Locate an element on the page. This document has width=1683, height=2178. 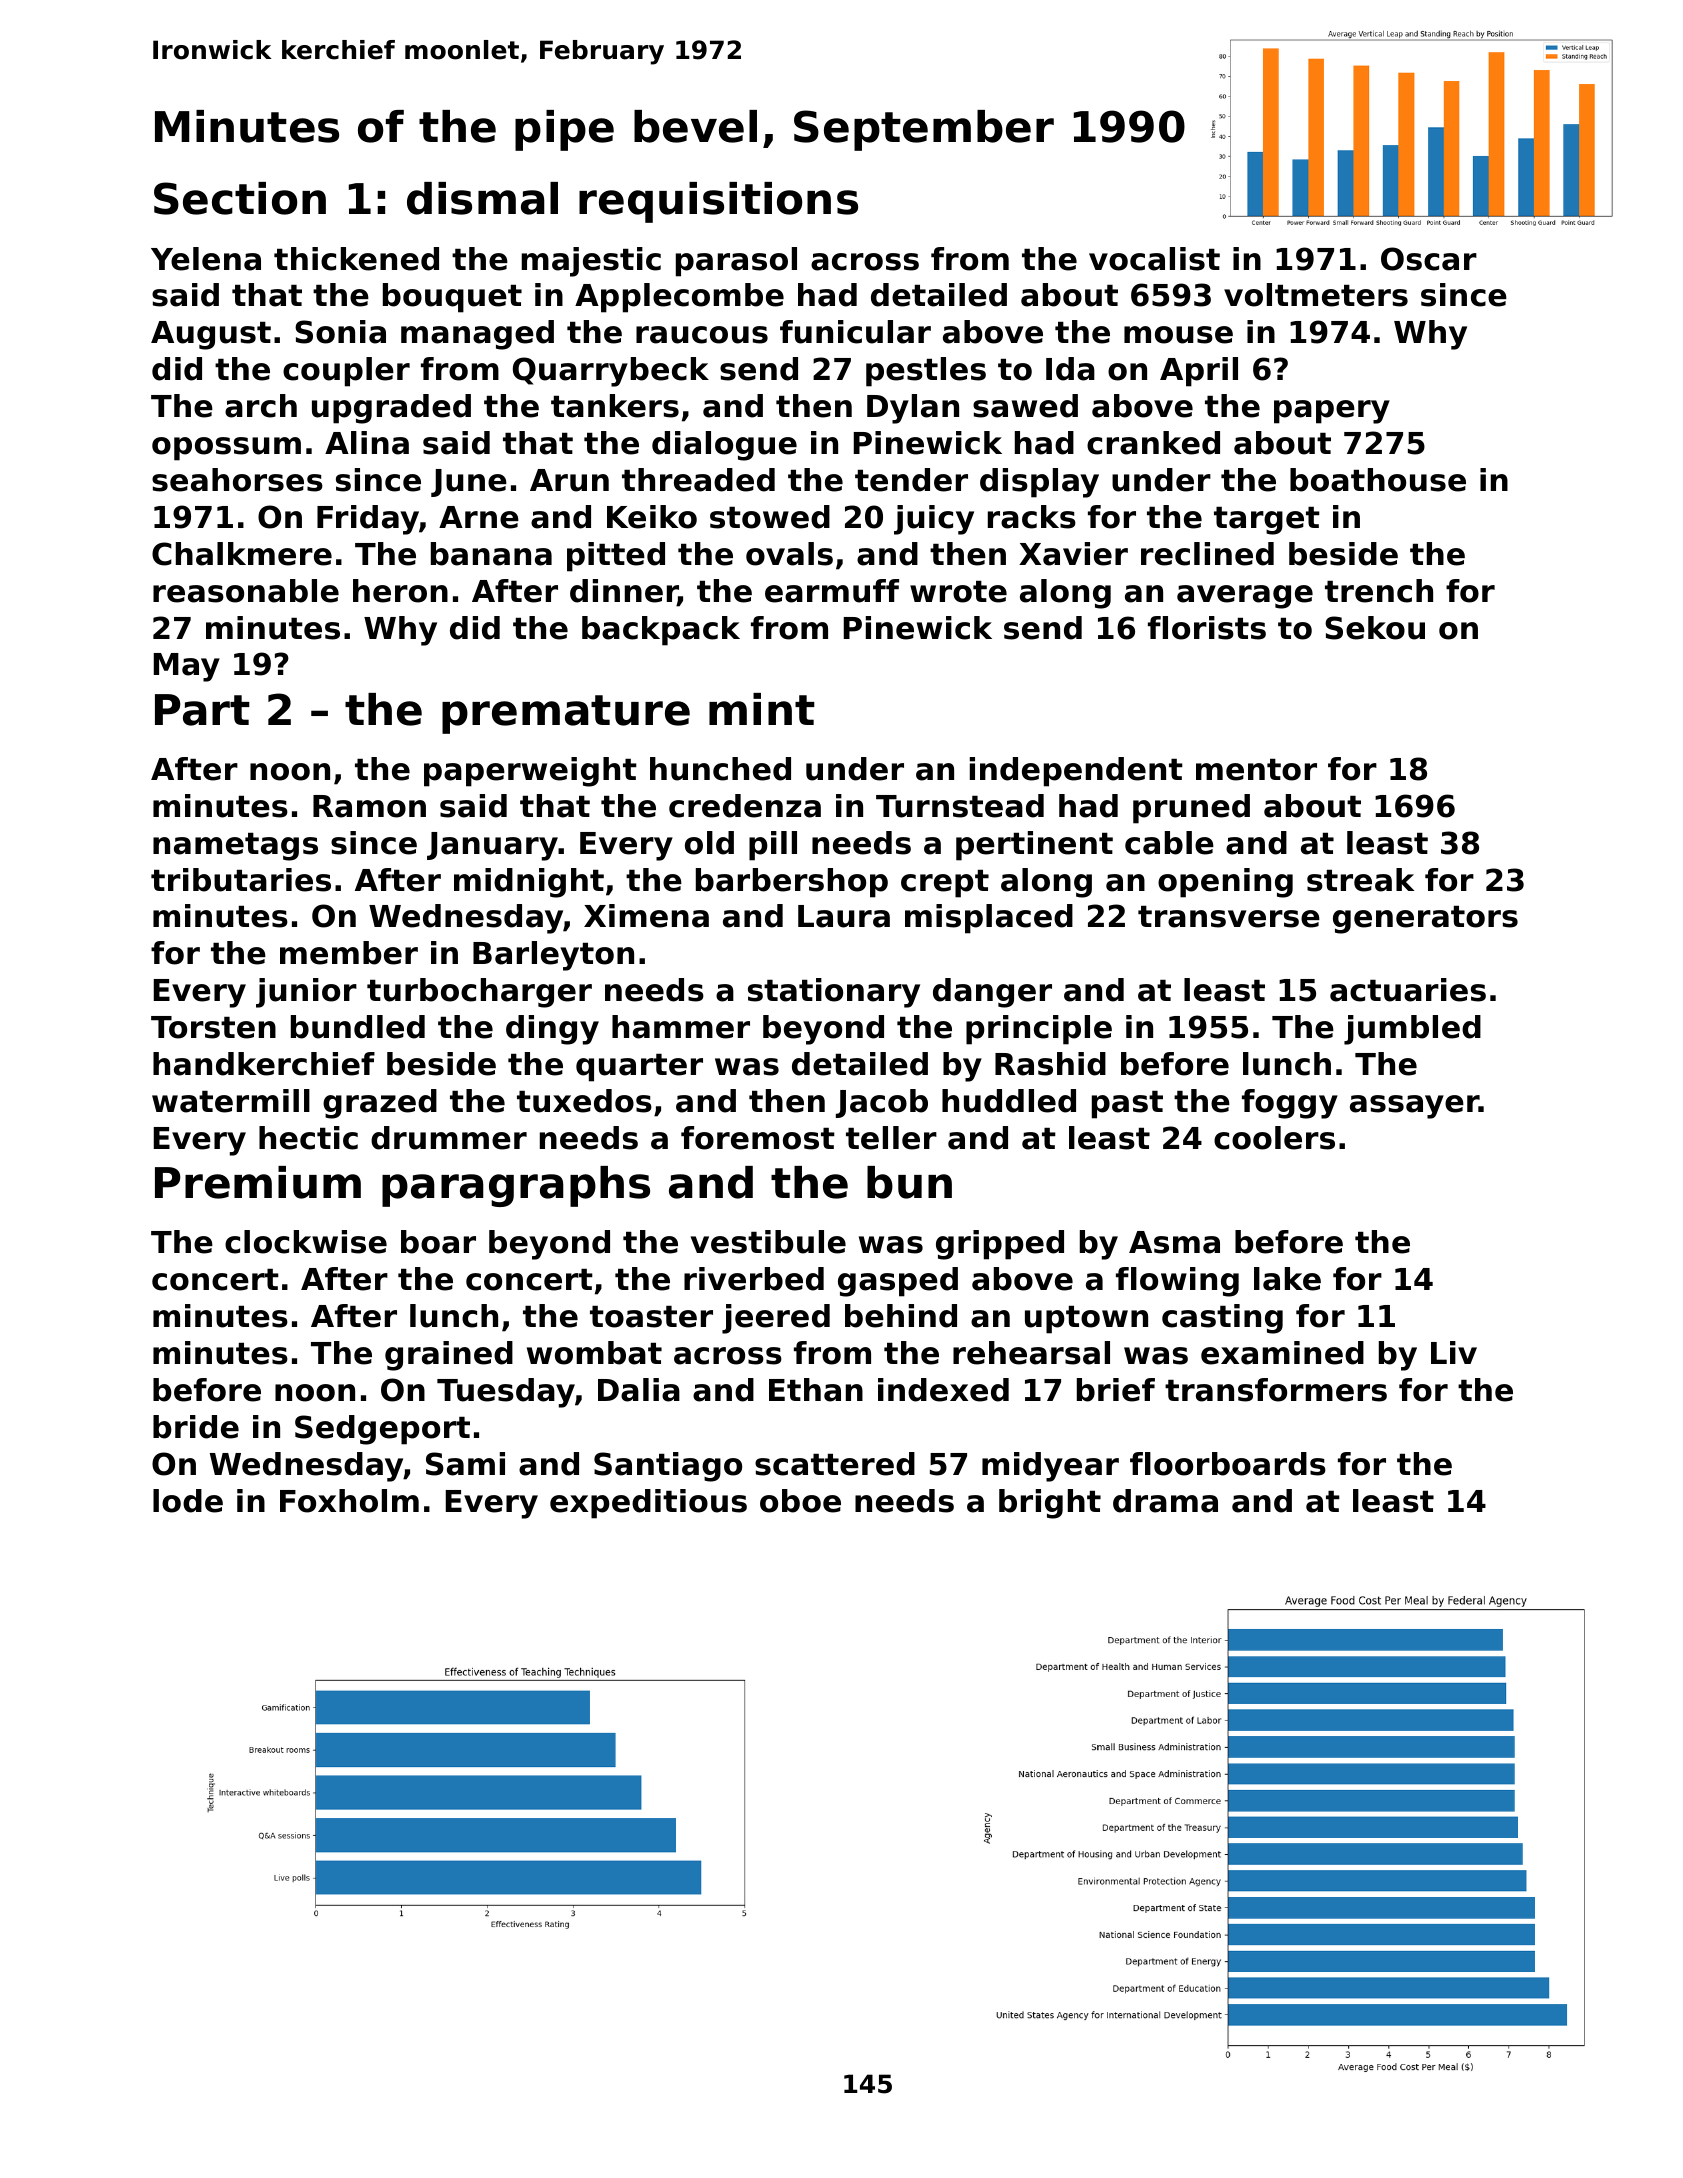
mentor is located at coordinates (1256, 770).
